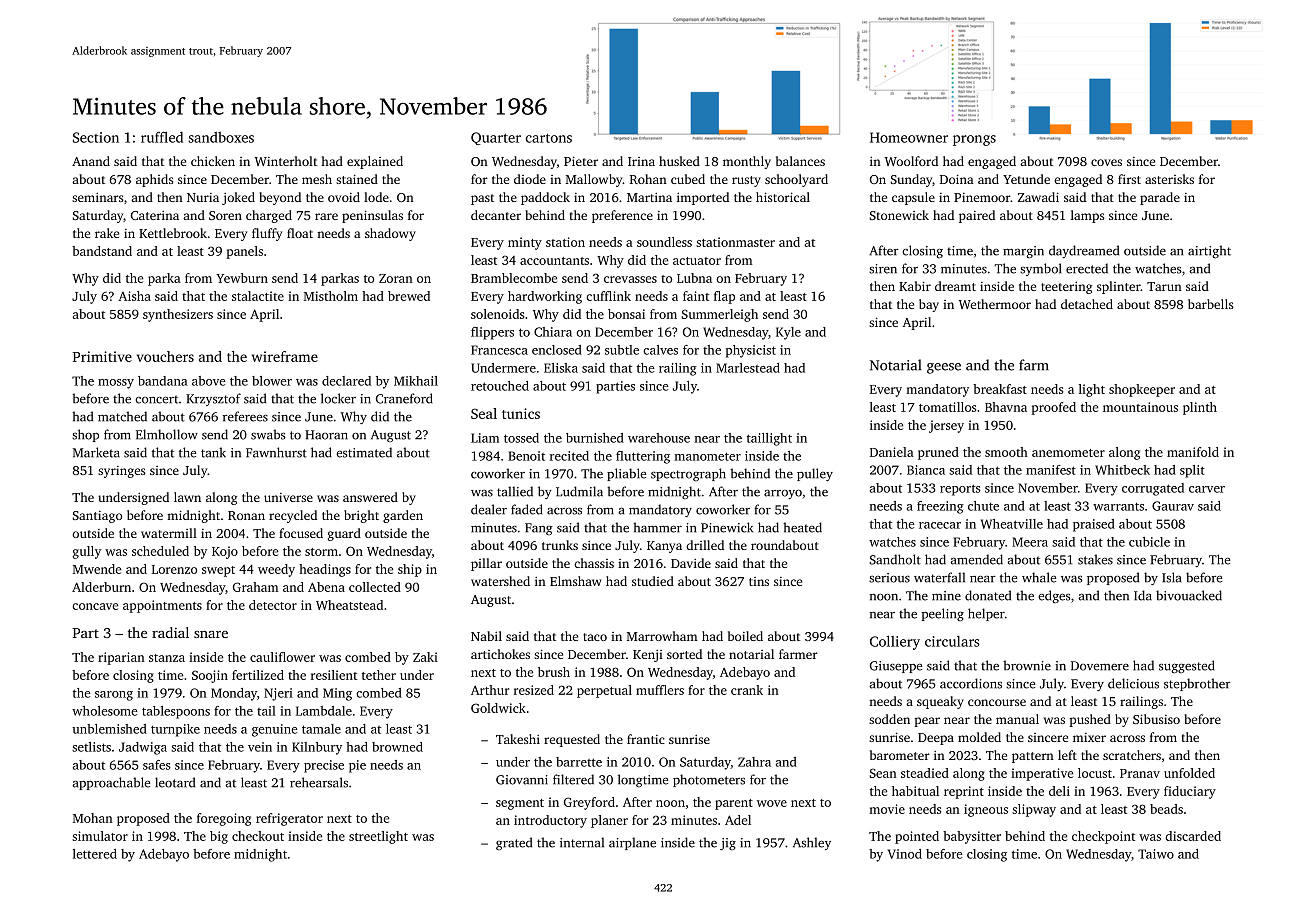 The image size is (1308, 924). I want to click on jig, so click(728, 844).
